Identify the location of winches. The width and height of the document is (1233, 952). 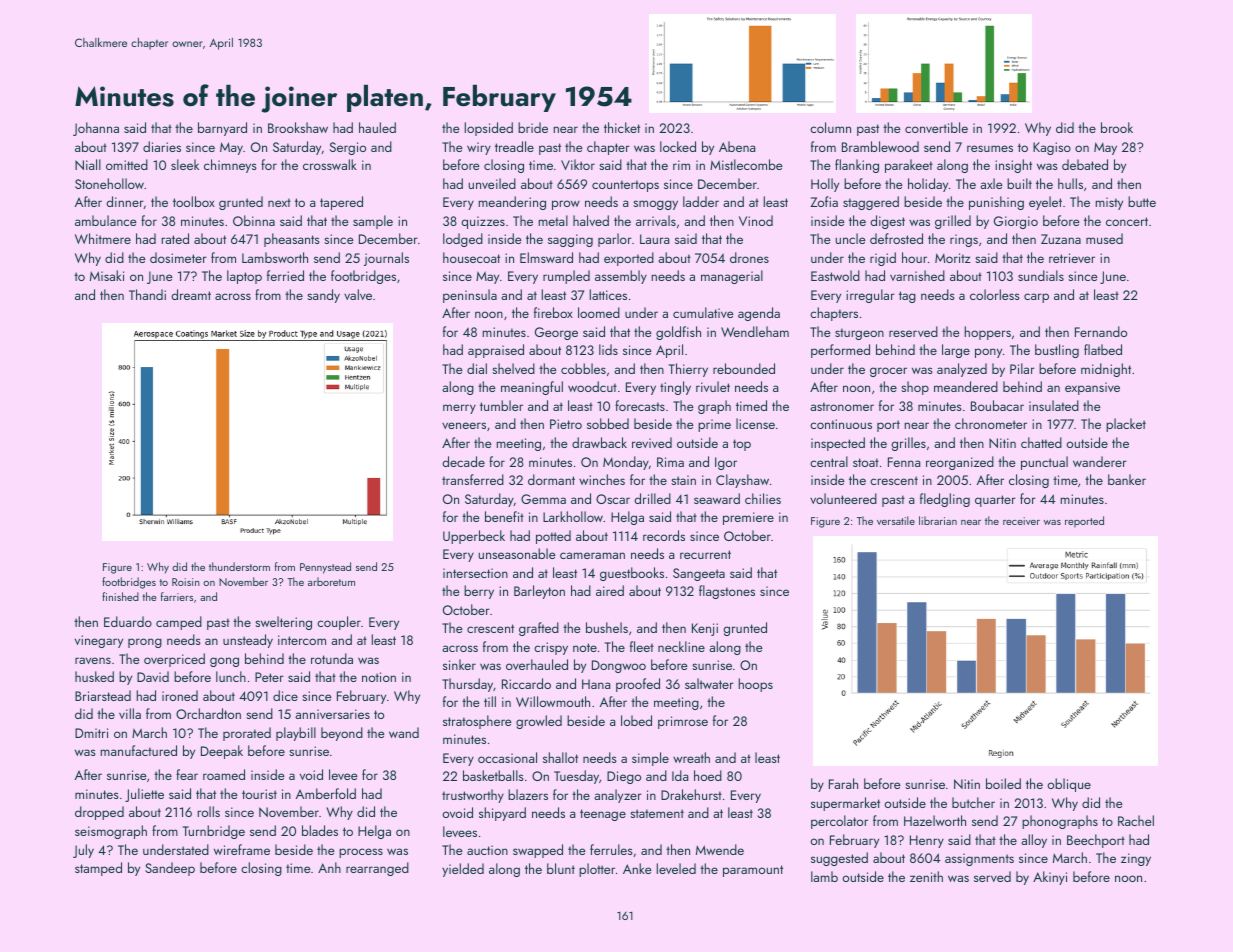
(602, 479).
